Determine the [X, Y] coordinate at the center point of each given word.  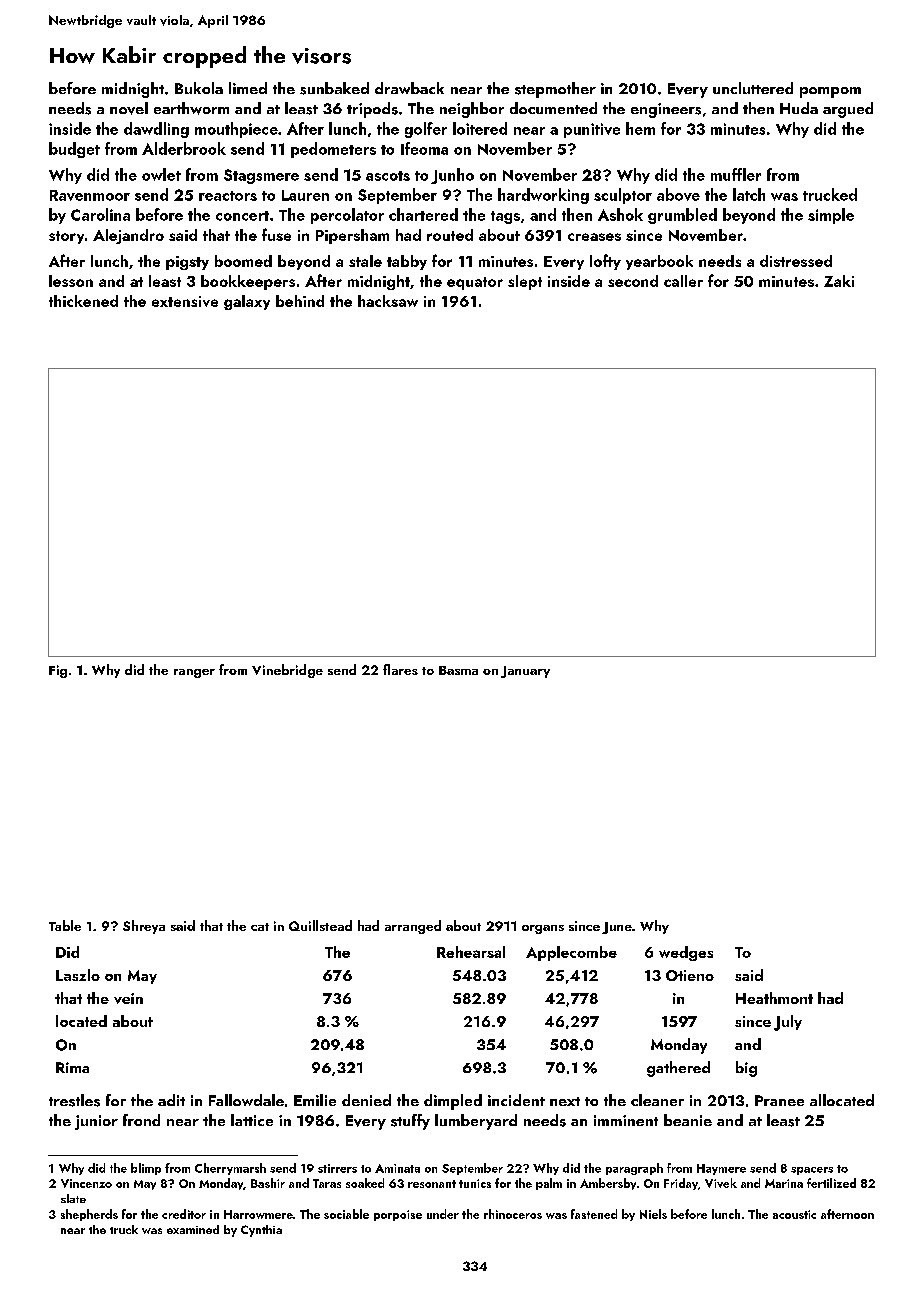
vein [128, 998]
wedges [686, 953]
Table [65, 925]
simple [831, 216]
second [633, 281]
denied [366, 1100]
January [525, 672]
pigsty [187, 263]
